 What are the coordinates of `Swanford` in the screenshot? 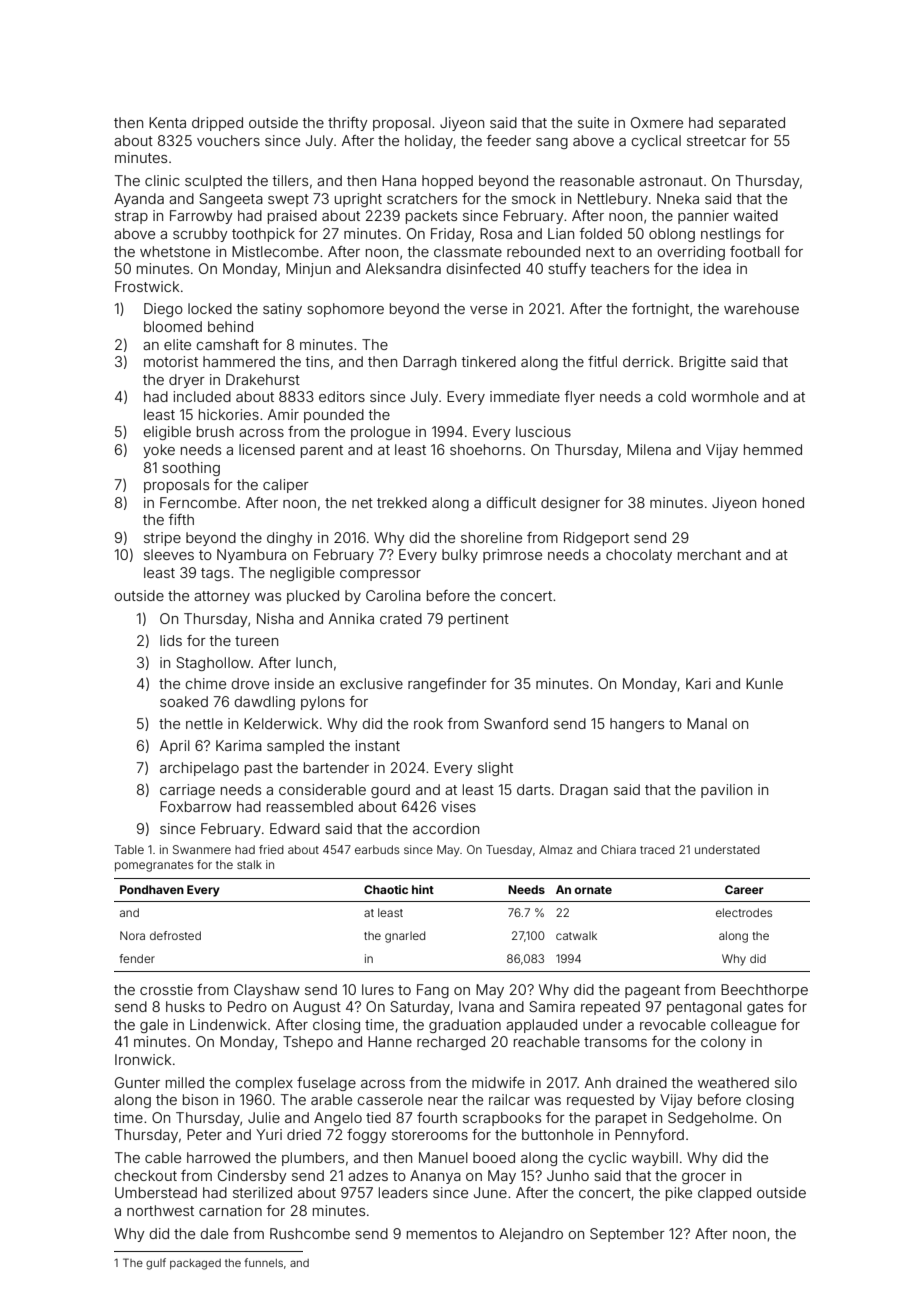 It's located at (516, 723).
